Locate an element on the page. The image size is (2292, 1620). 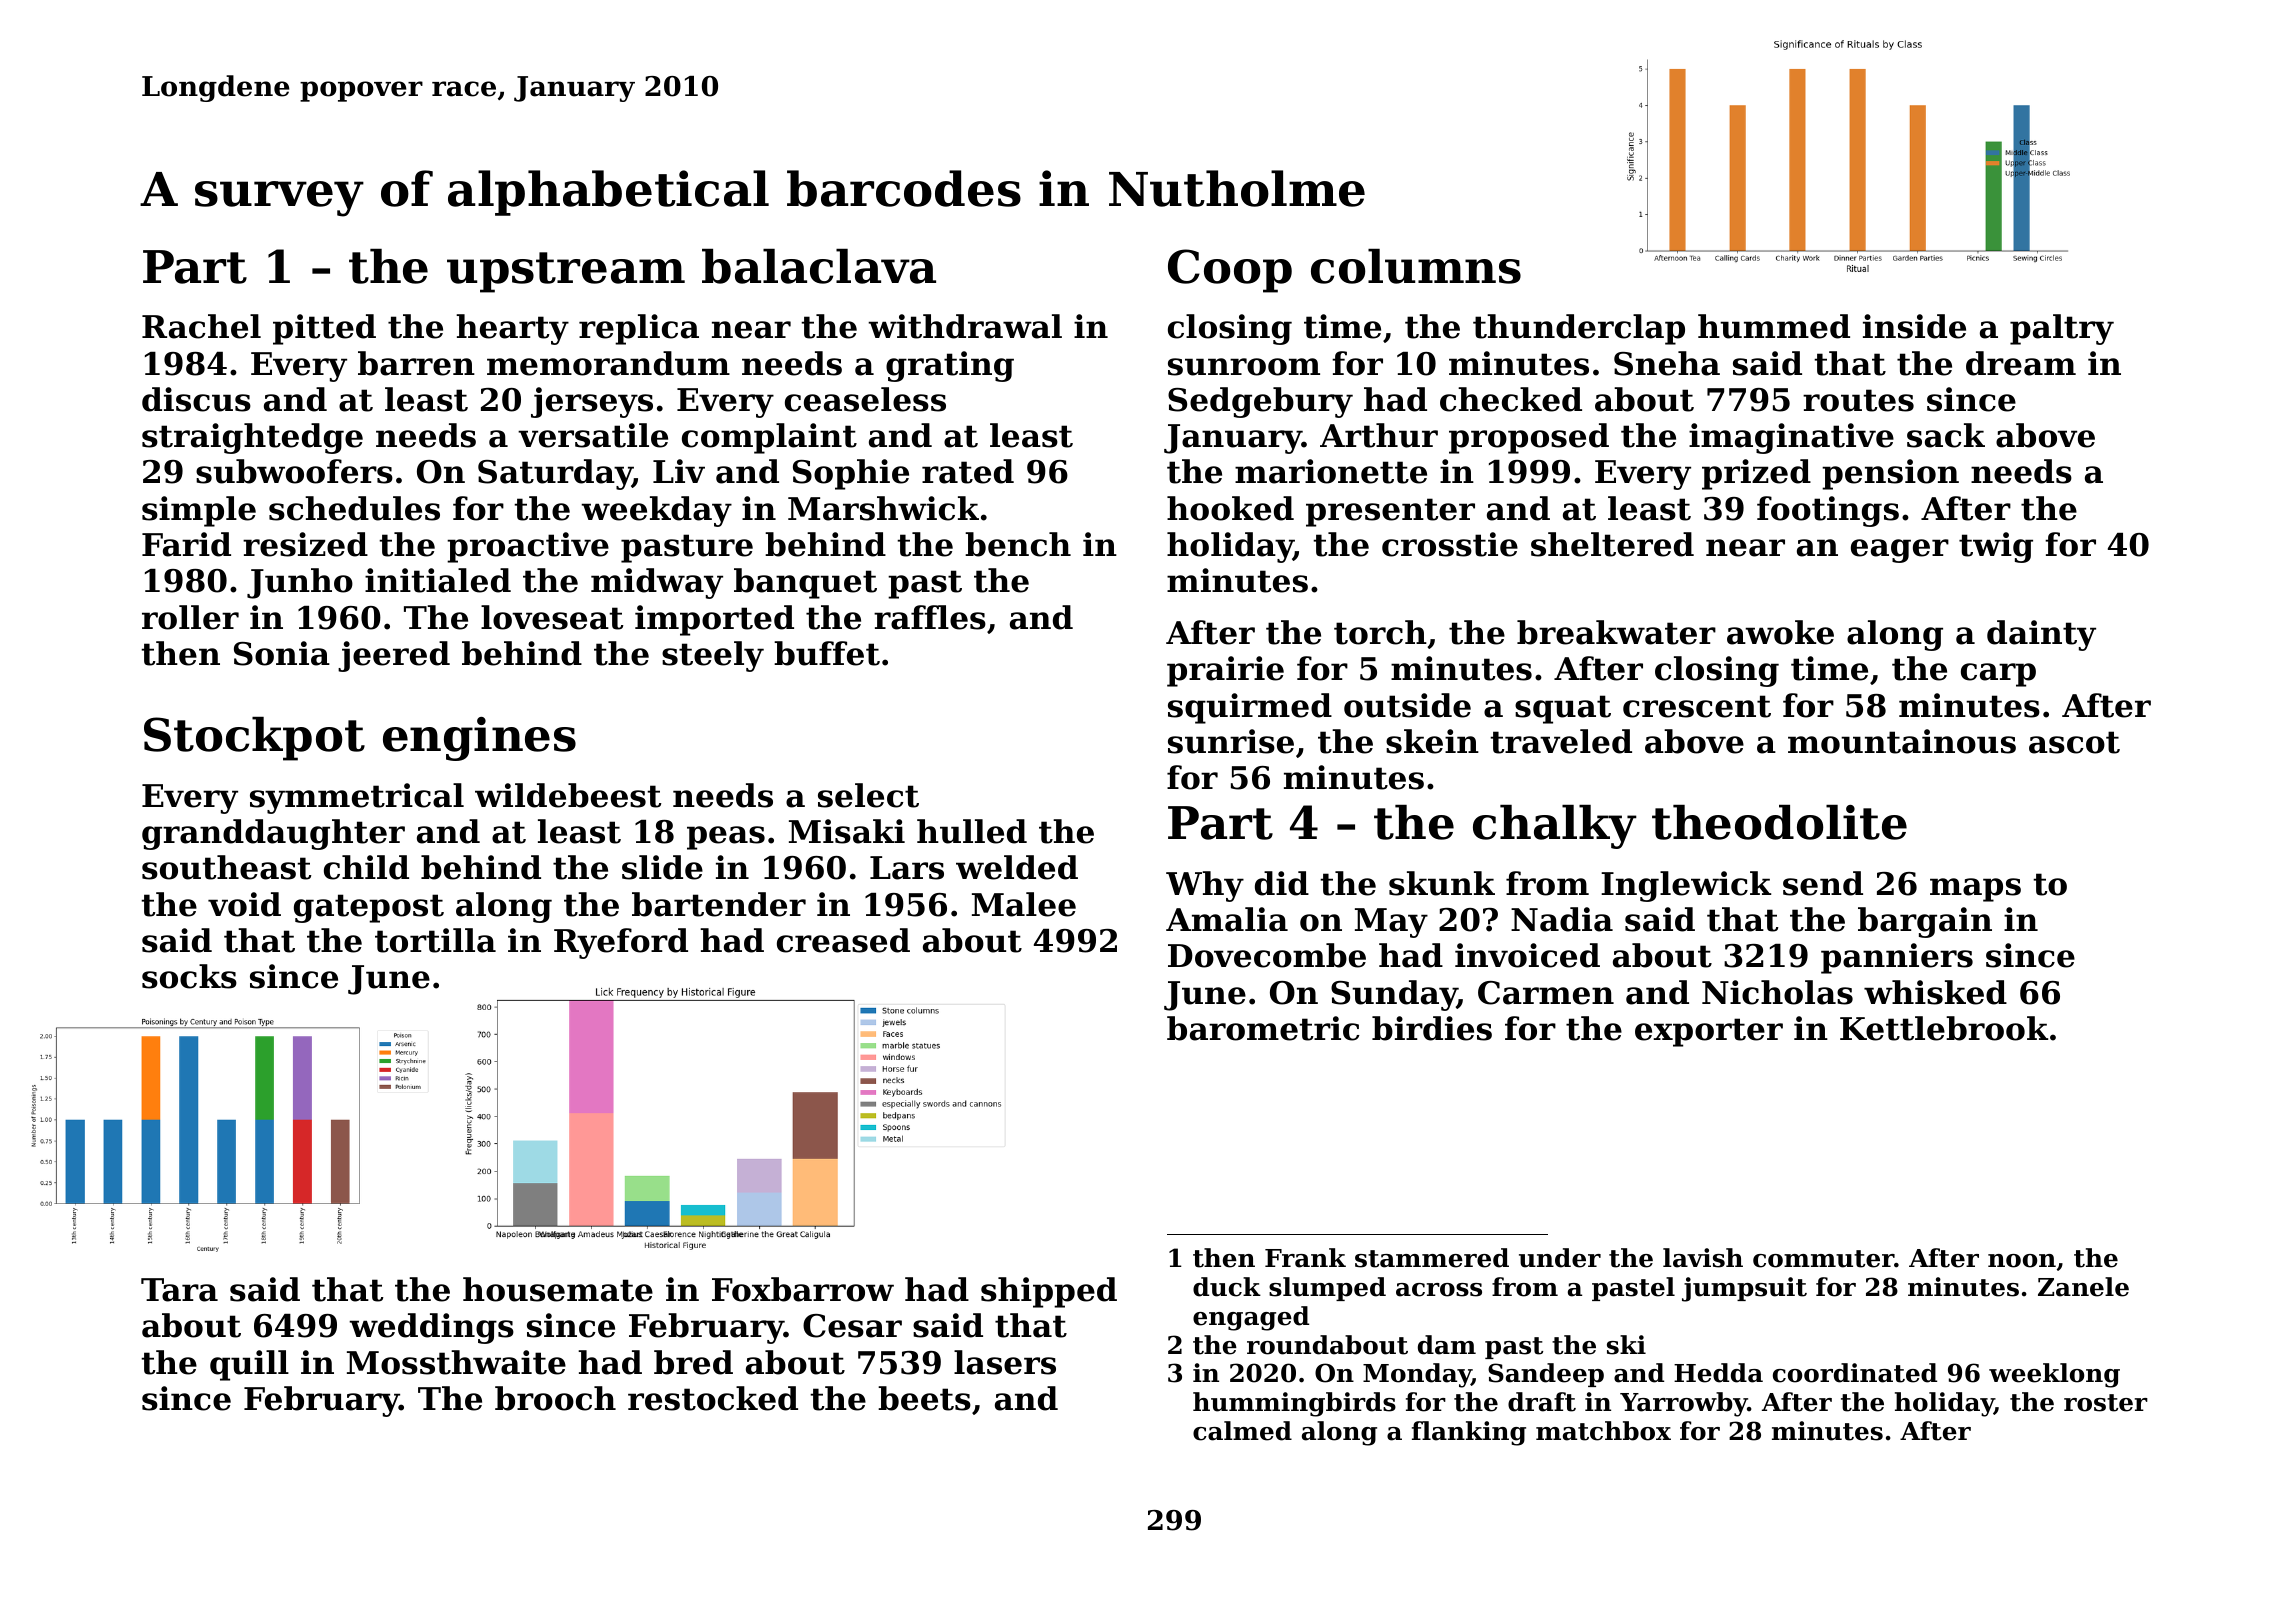
Dovecombe is located at coordinates (1267, 955).
